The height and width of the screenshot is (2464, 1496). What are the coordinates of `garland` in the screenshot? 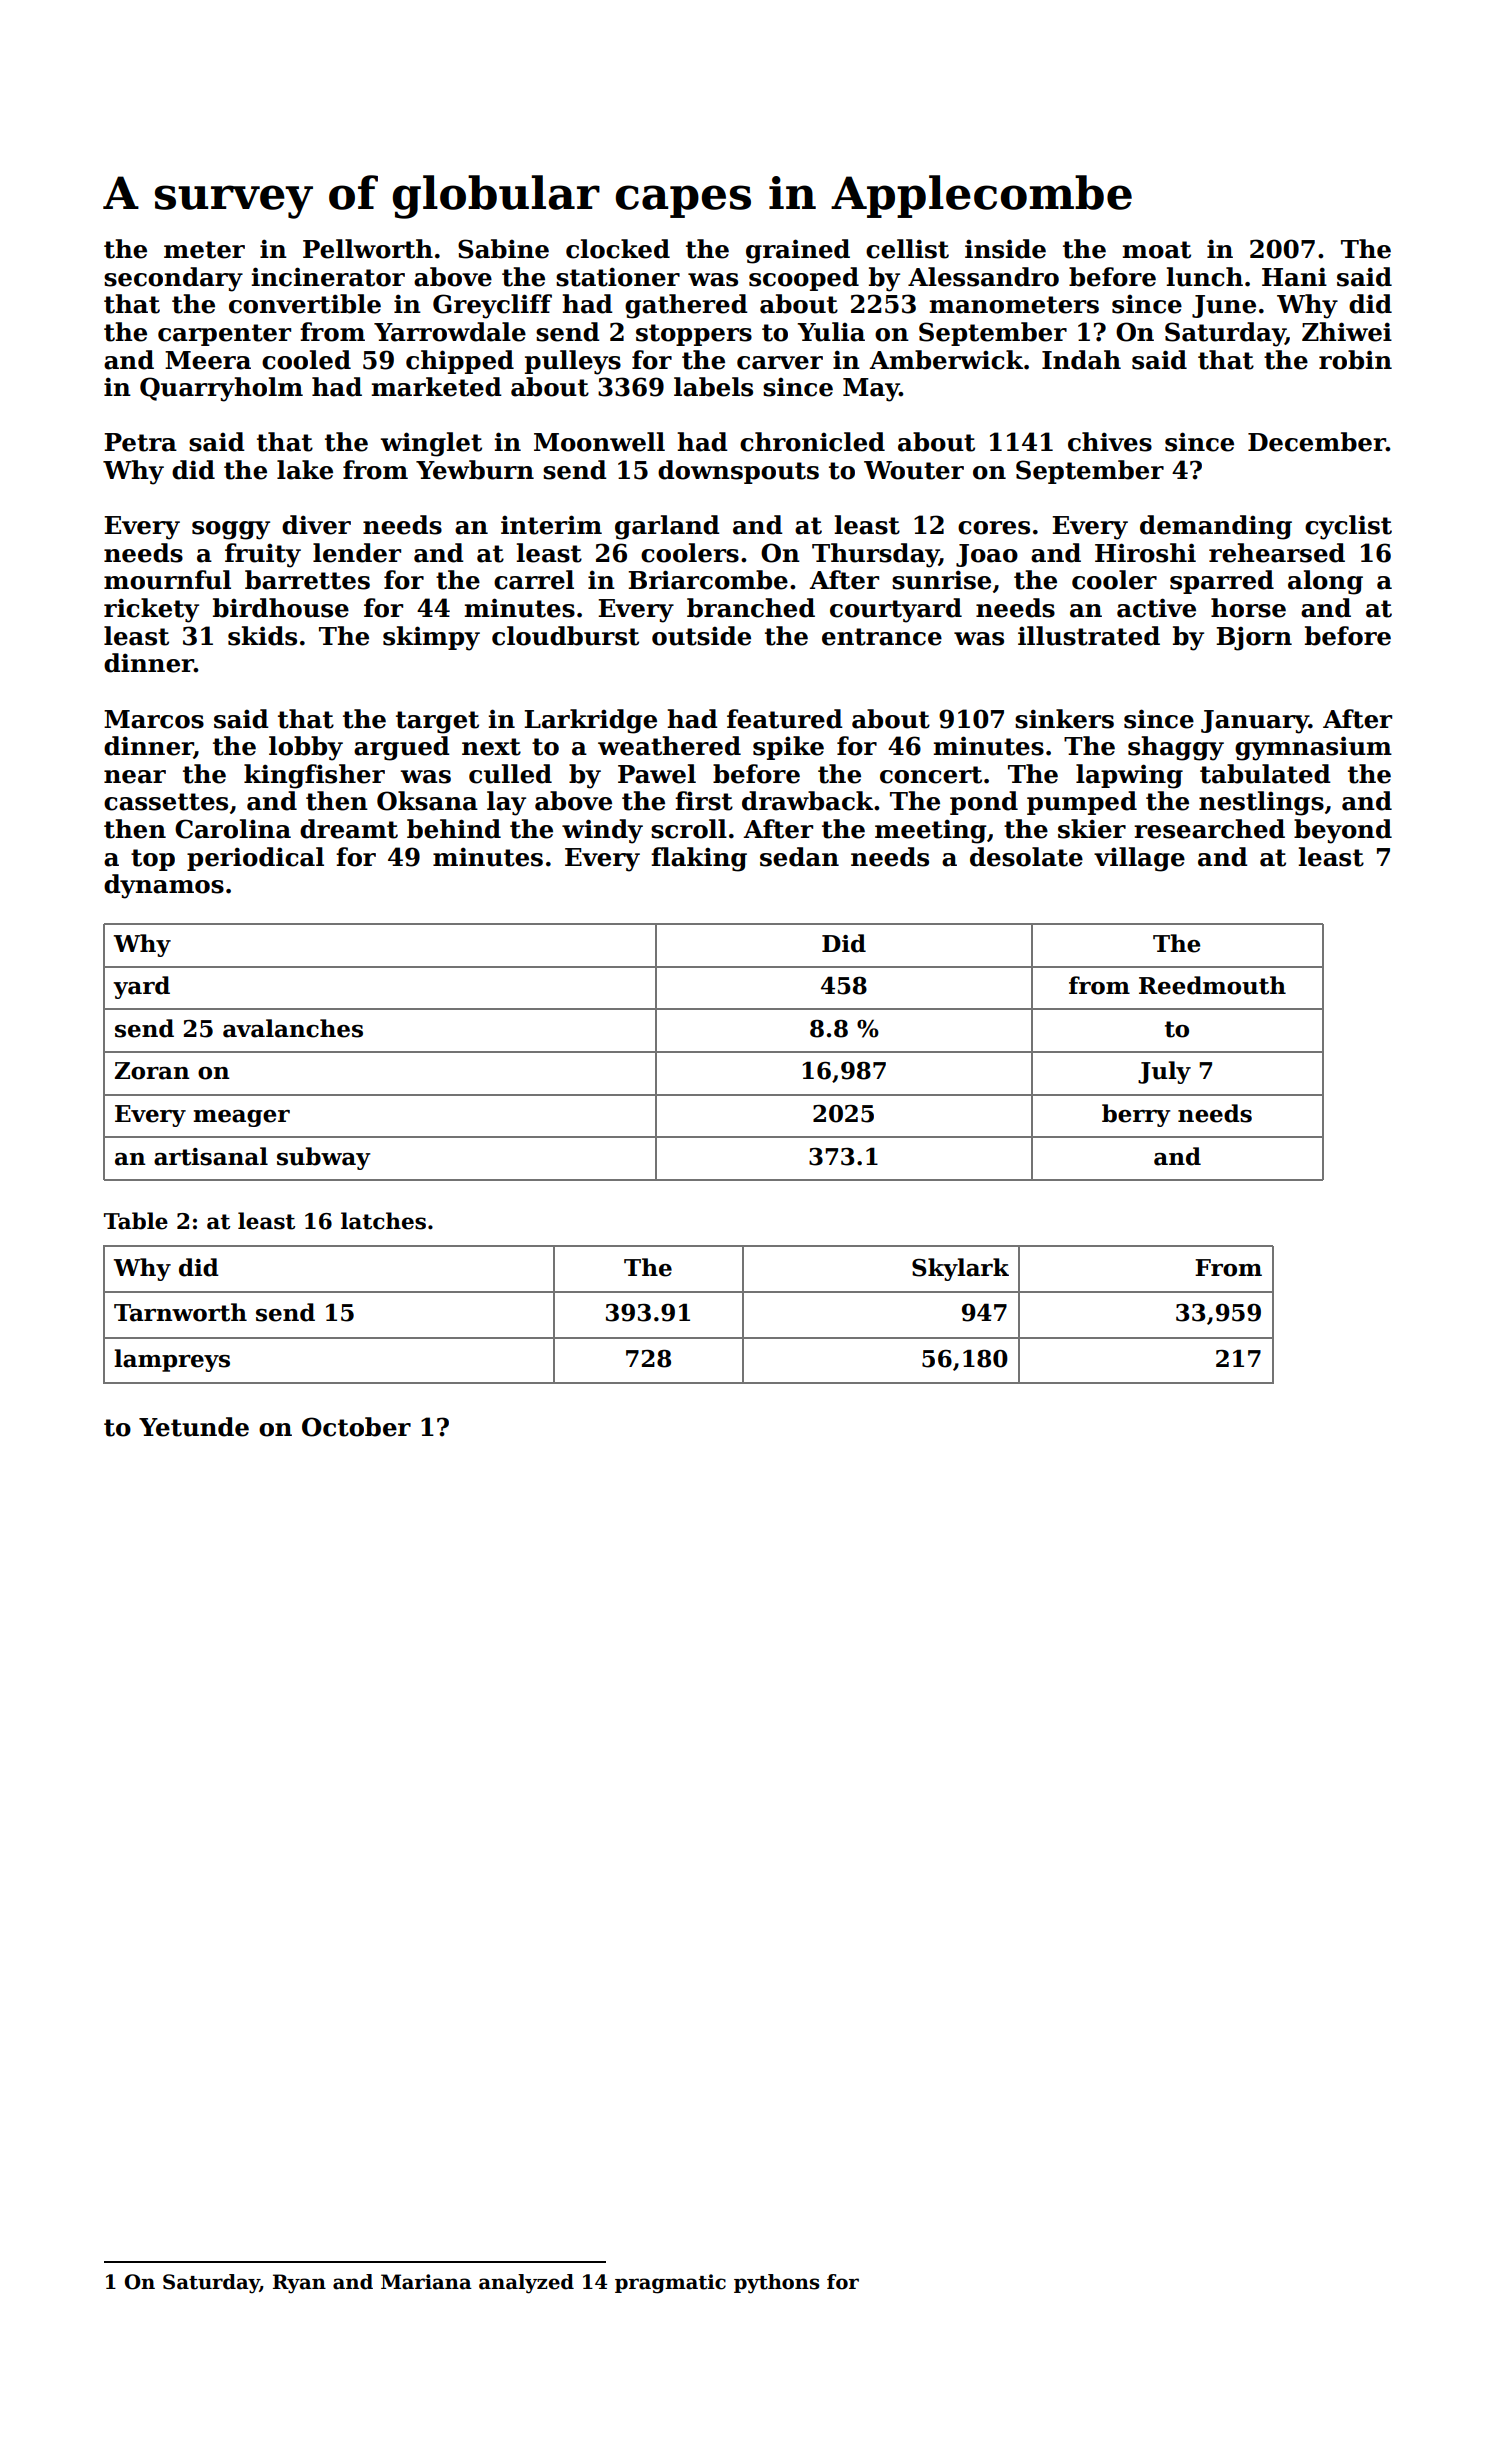 It's located at (667, 527).
